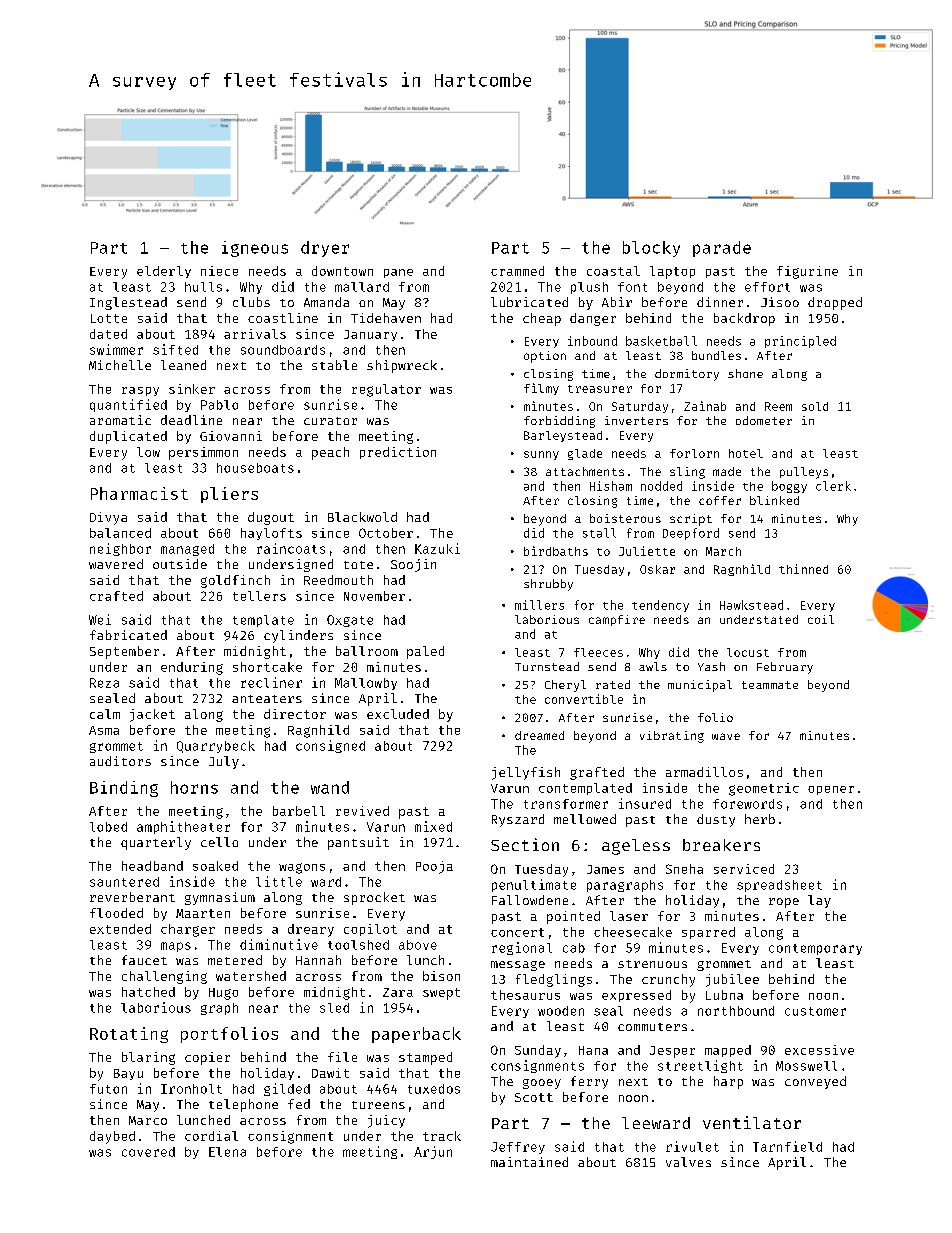 The height and width of the image is (1233, 952). I want to click on anteaters, so click(267, 699).
